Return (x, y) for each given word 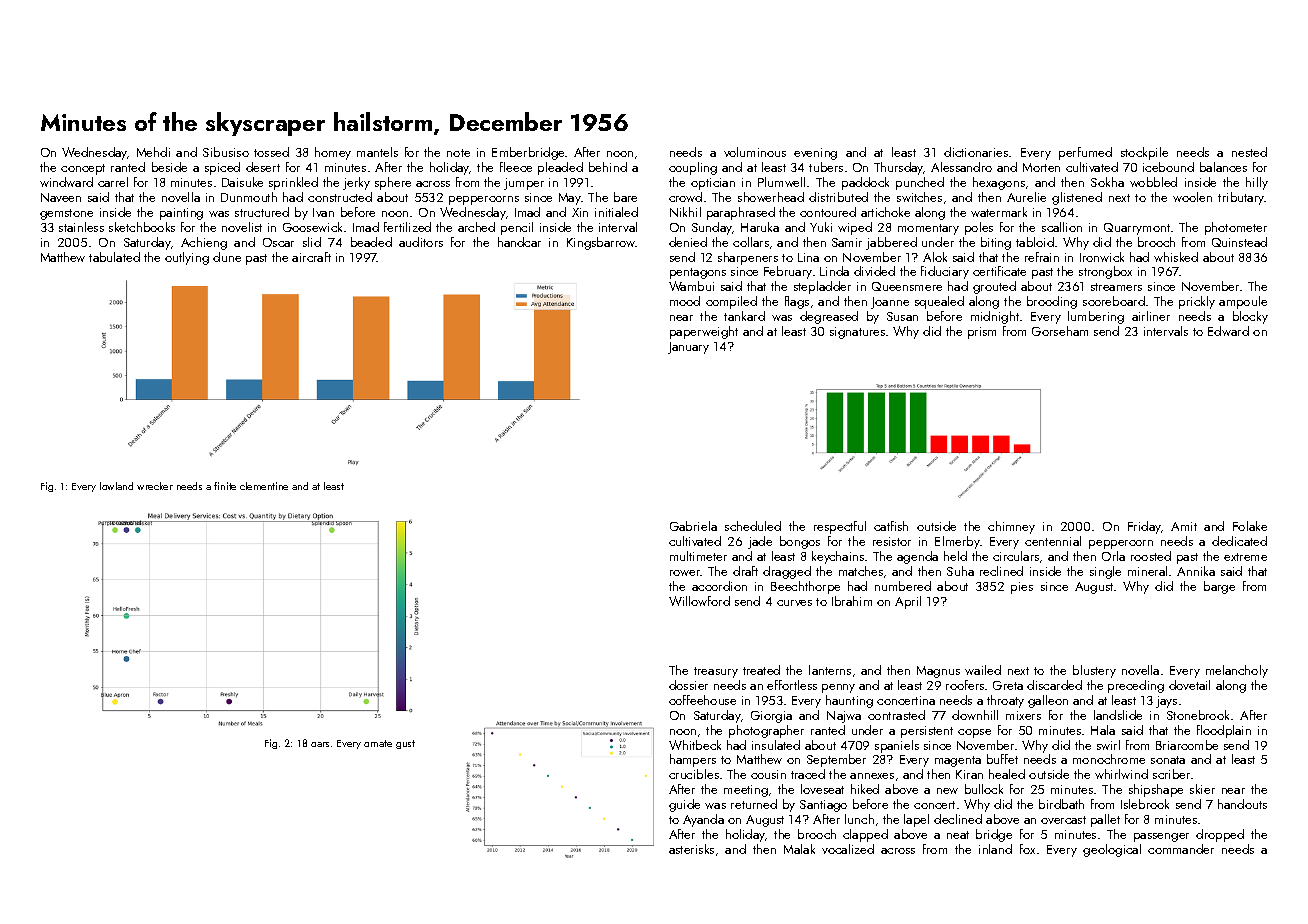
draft (745, 571)
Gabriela (693, 526)
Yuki (821, 227)
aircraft (311, 257)
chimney (1011, 527)
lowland (116, 486)
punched (920, 183)
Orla (1113, 556)
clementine (264, 486)
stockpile (1144, 153)
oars (320, 744)
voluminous (755, 152)
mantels (377, 152)
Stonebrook (1198, 715)
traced (808, 774)
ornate (378, 743)
